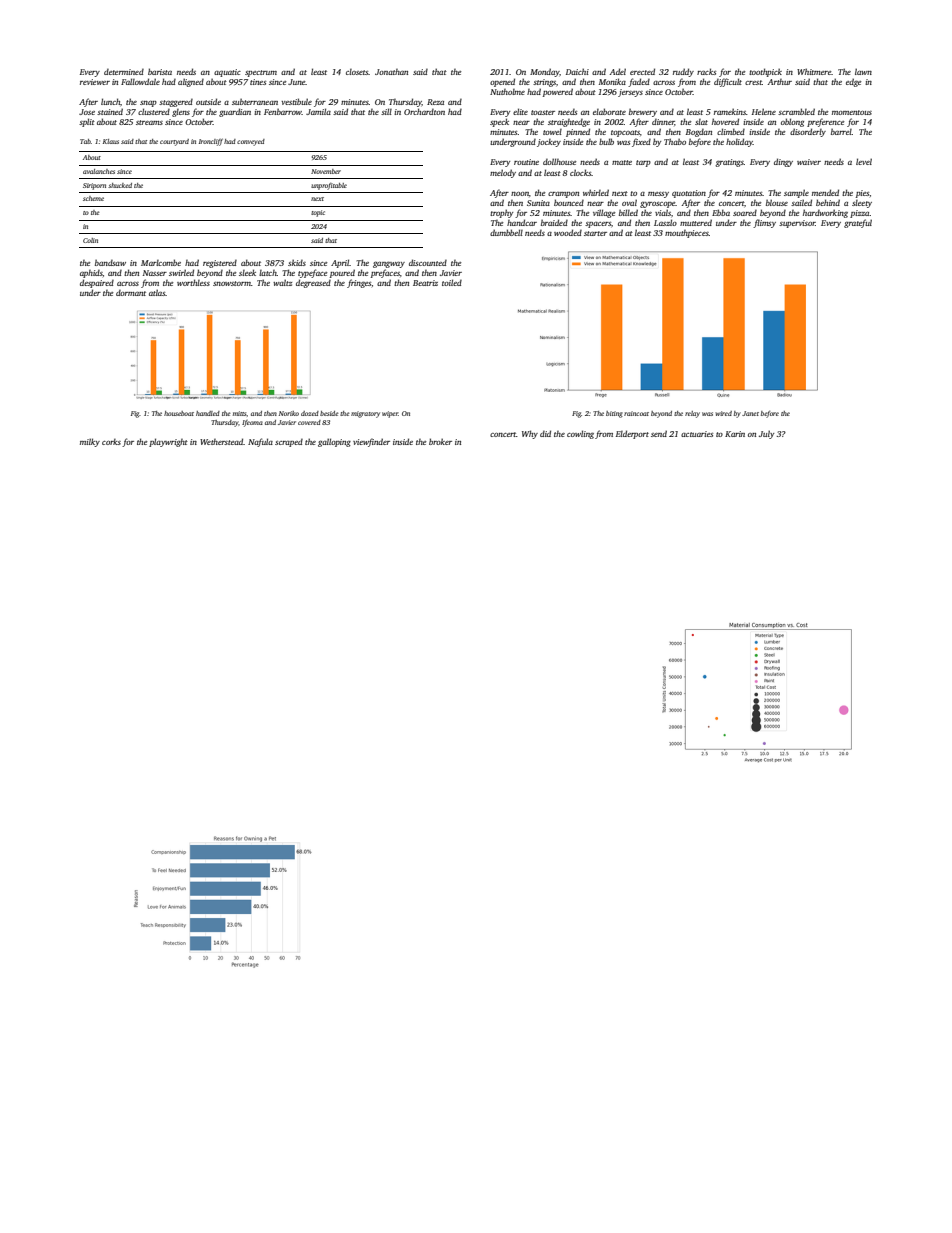 Image resolution: width=952 pixels, height=1233 pixels. I want to click on Daichi, so click(577, 71).
